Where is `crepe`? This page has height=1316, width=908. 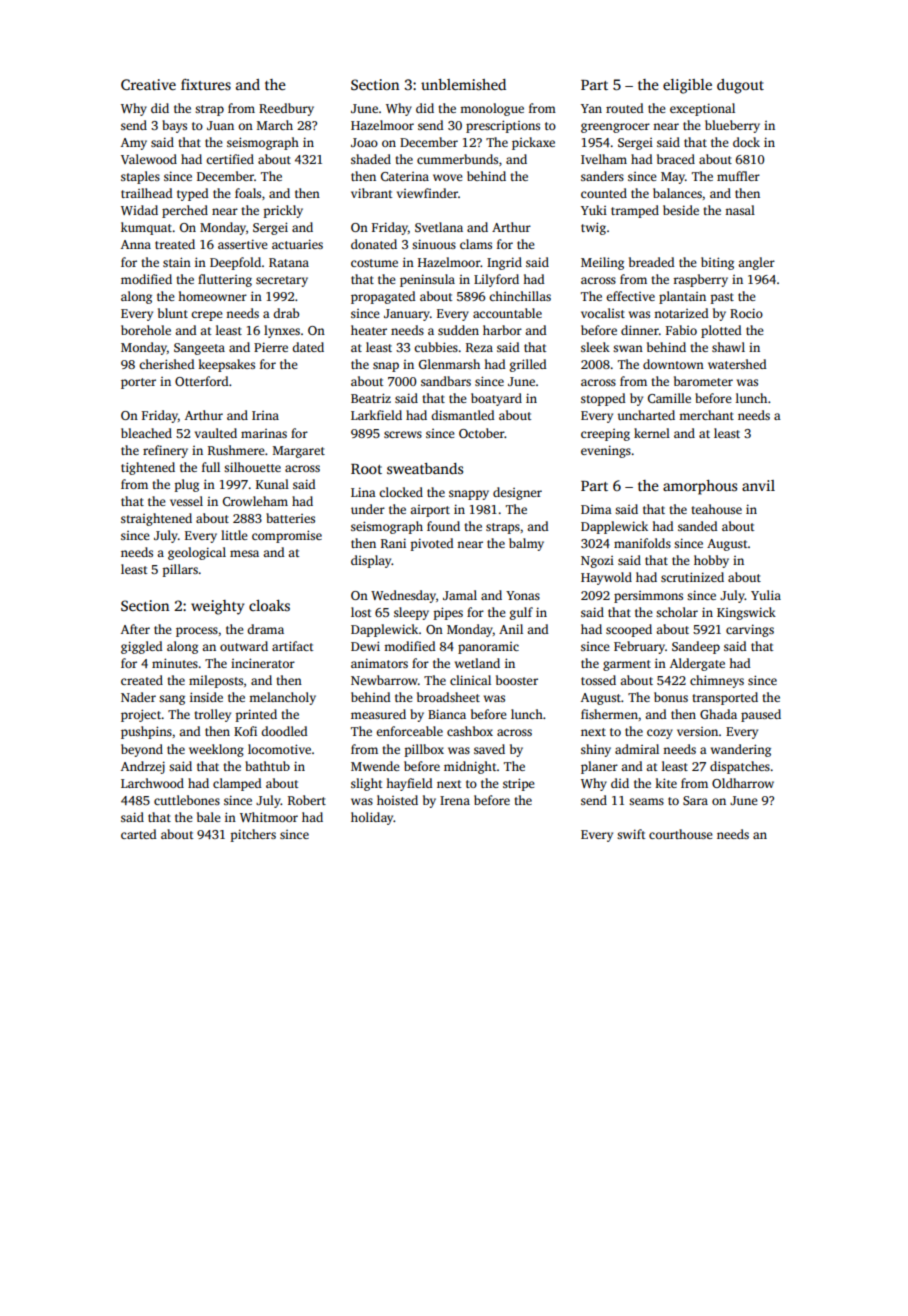 crepe is located at coordinates (207, 316).
